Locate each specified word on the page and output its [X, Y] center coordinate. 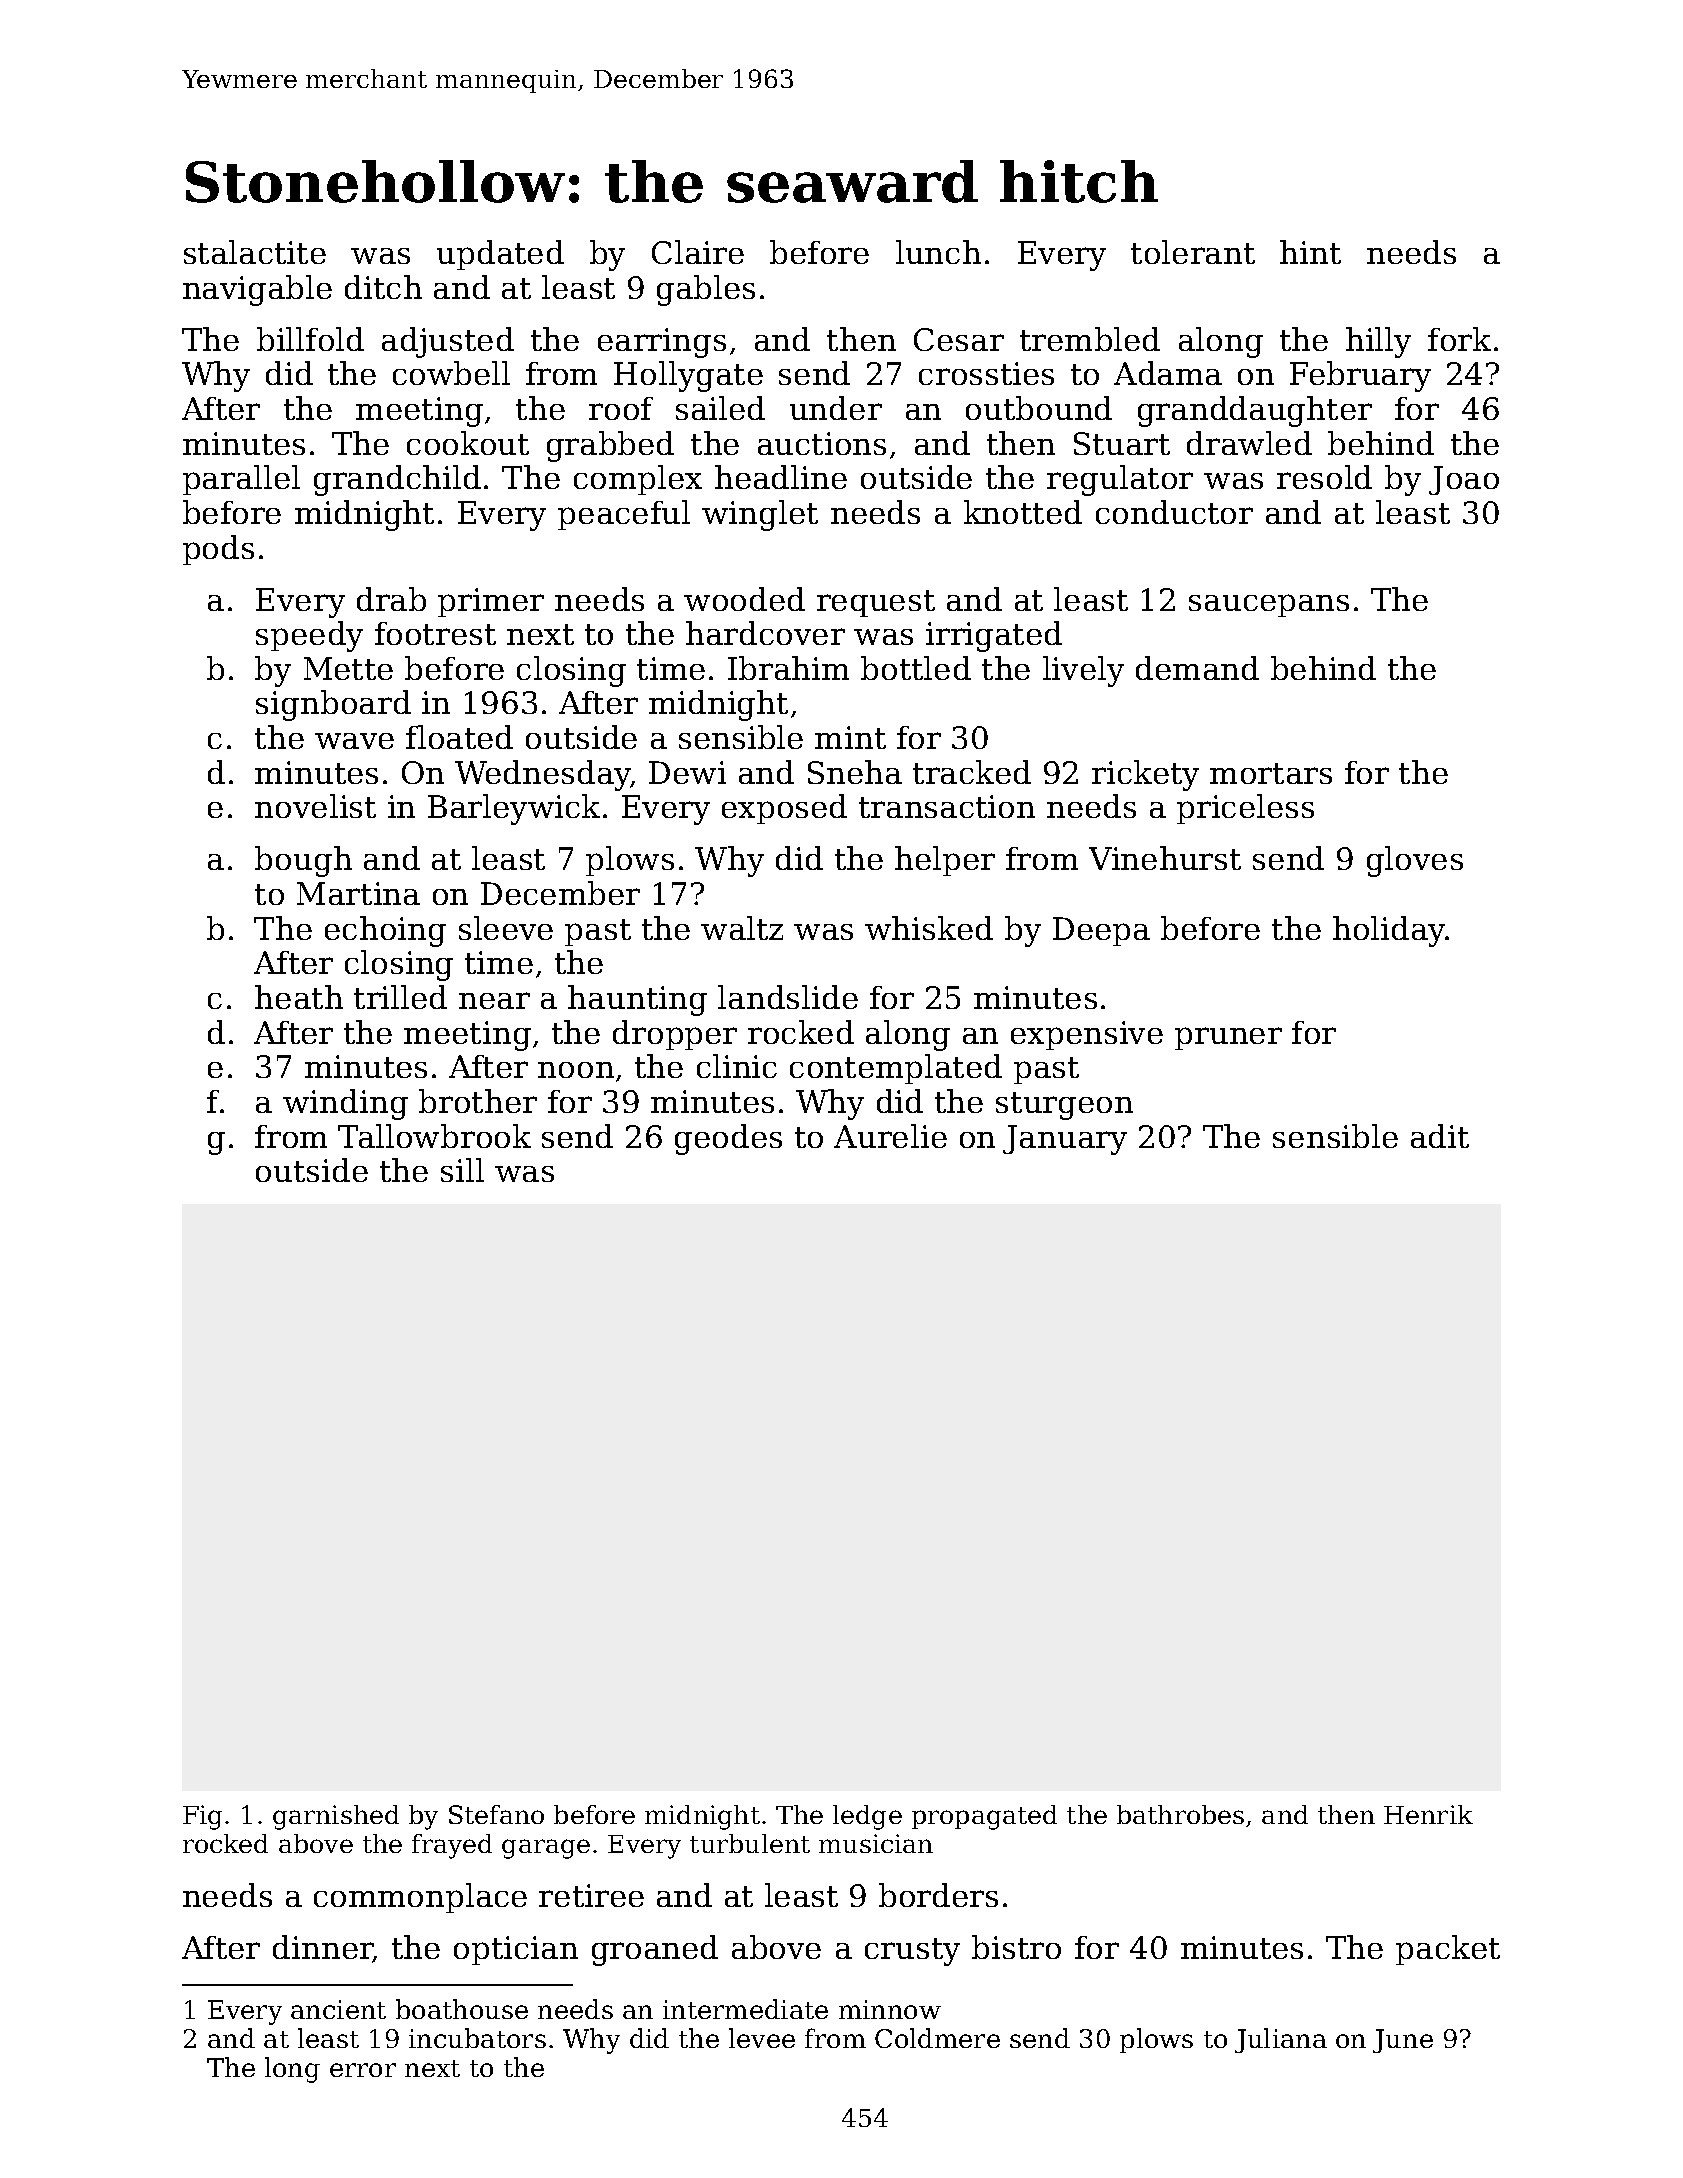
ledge [867, 1817]
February [1360, 376]
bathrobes [1180, 1814]
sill [462, 1170]
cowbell [451, 373]
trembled [1090, 339]
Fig [202, 1817]
